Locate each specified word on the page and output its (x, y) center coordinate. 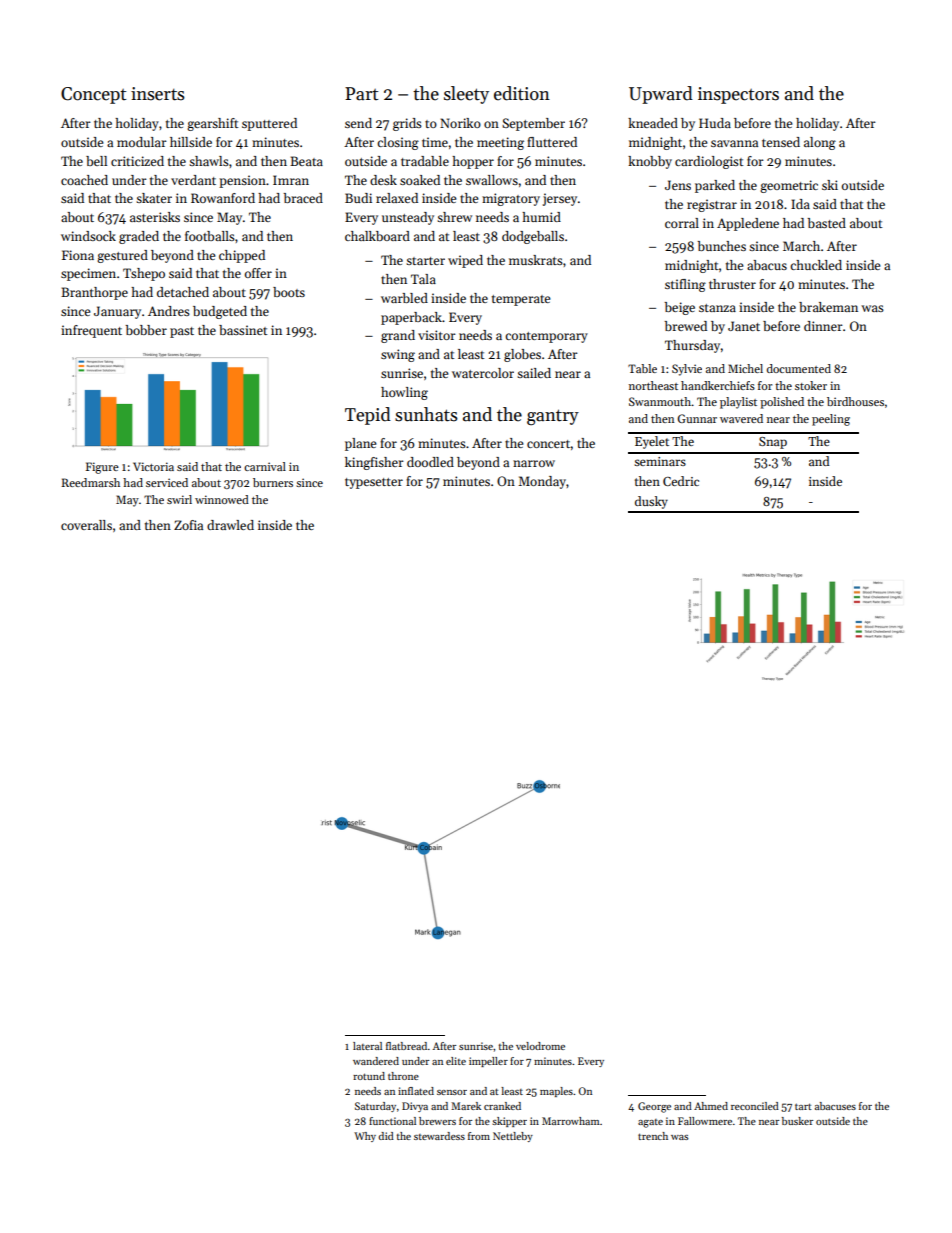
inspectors (738, 95)
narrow (534, 463)
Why (365, 1137)
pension (242, 181)
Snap (773, 443)
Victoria (153, 466)
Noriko (460, 123)
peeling (831, 420)
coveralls (86, 525)
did (386, 1136)
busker (797, 1121)
